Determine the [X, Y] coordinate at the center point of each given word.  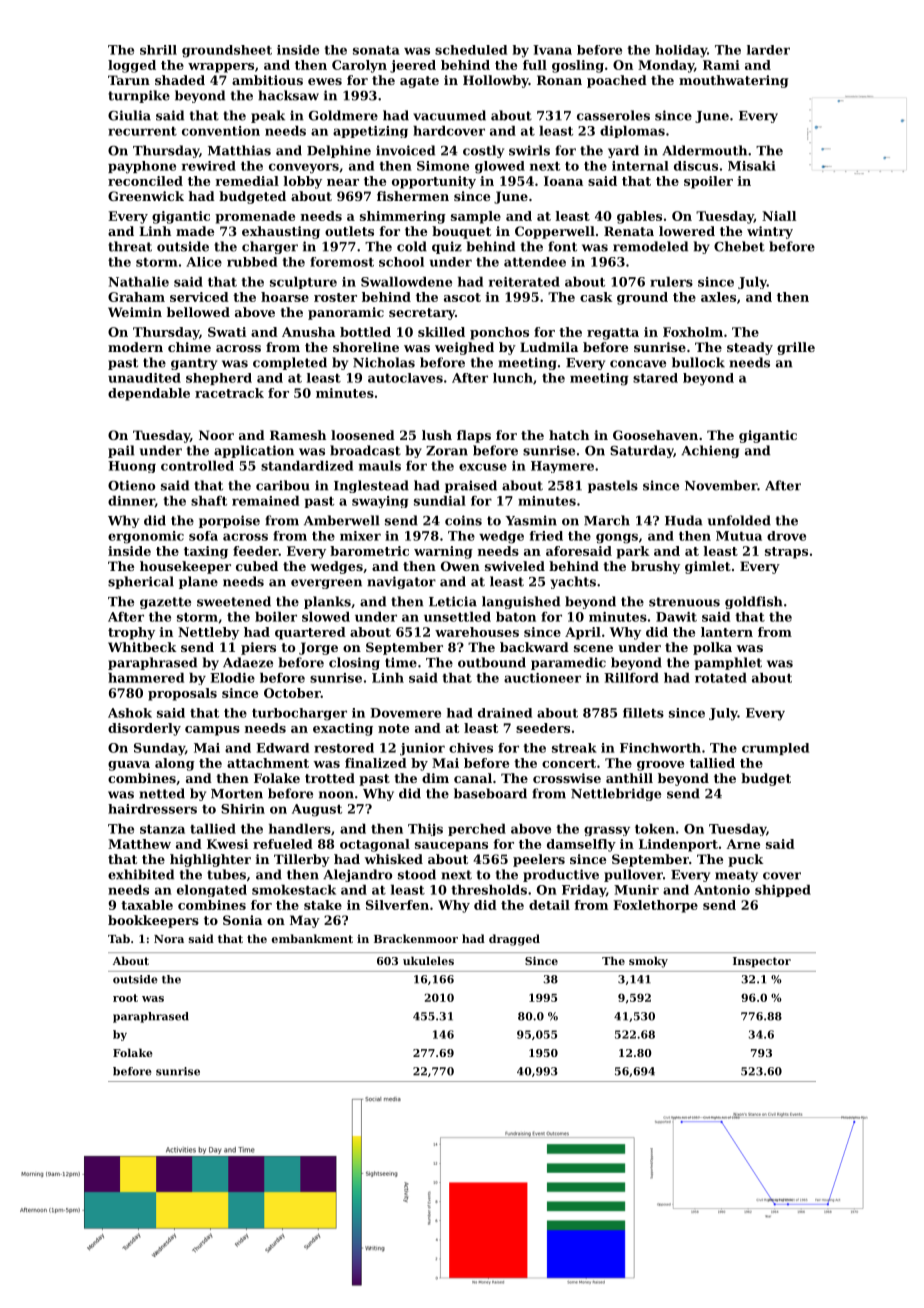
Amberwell [342, 520]
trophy [131, 633]
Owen [460, 566]
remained [265, 501]
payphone [142, 167]
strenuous [684, 602]
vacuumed [449, 115]
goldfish [754, 602]
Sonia [242, 920]
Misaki [752, 166]
